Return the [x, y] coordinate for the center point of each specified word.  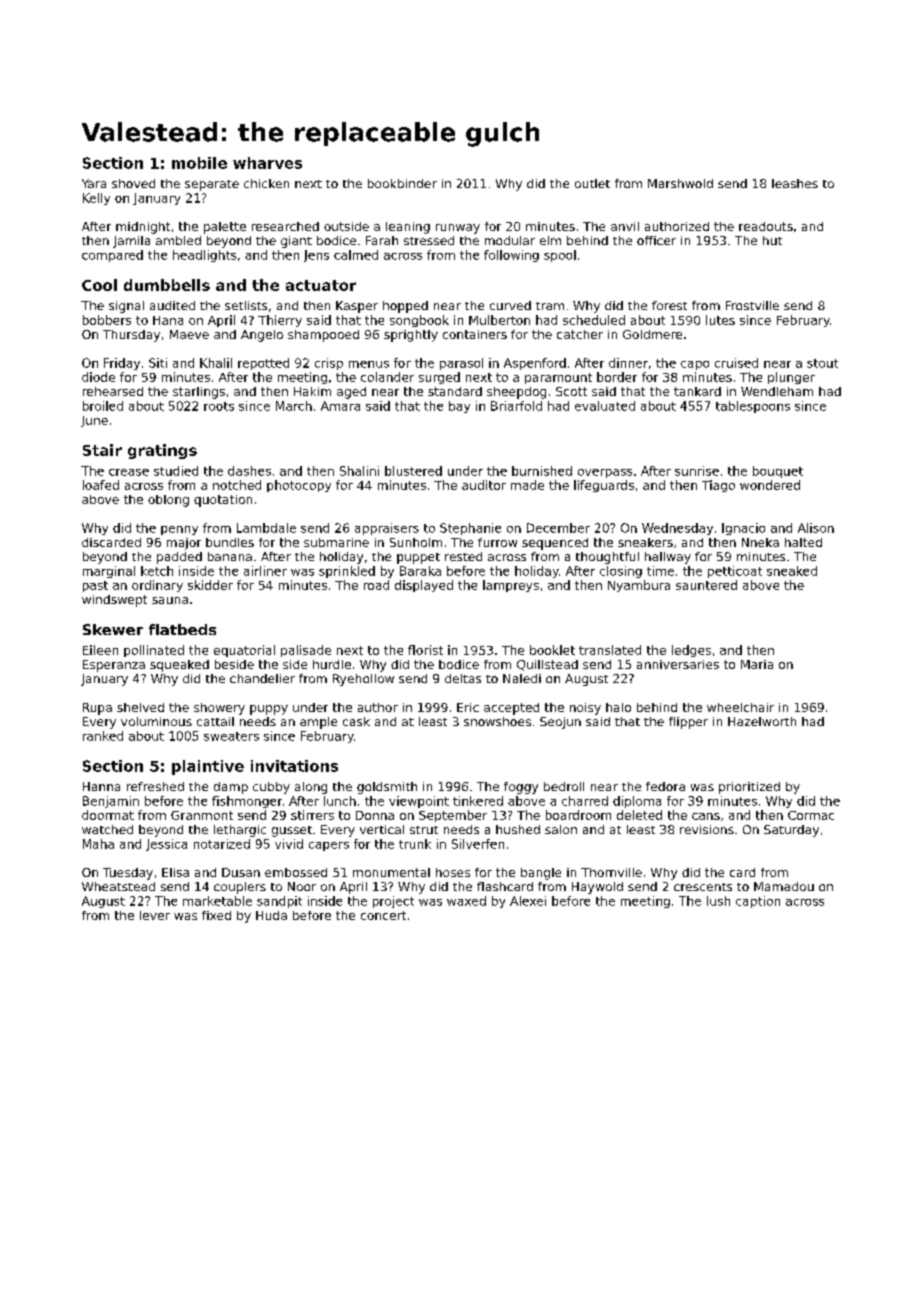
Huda [271, 915]
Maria [757, 664]
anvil [625, 226]
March [294, 406]
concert [383, 915]
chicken [266, 183]
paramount [558, 378]
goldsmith [387, 788]
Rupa [97, 709]
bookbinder [402, 183]
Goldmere [652, 334]
